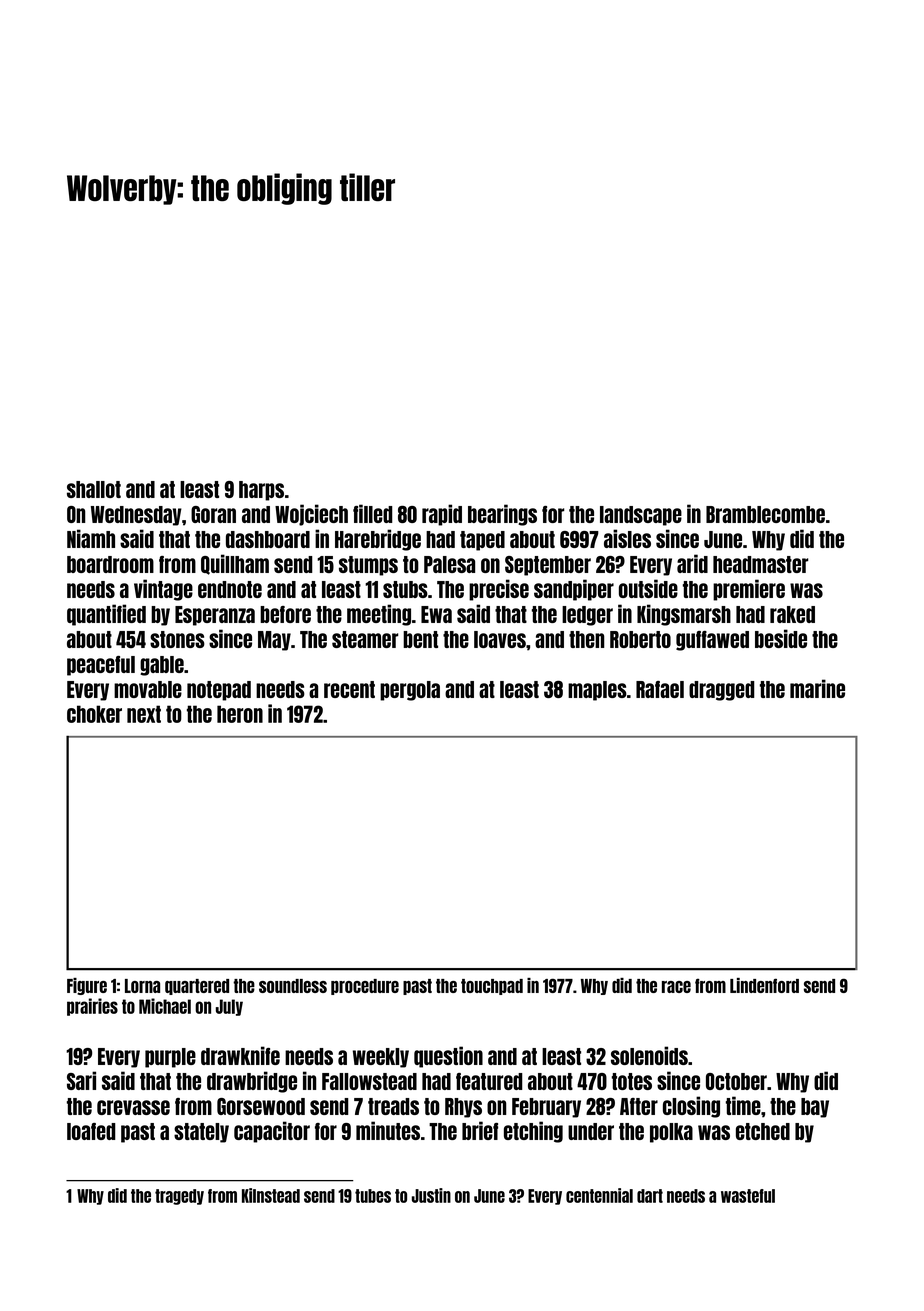 The width and height of the screenshot is (924, 1311). I want to click on question, so click(448, 1057).
